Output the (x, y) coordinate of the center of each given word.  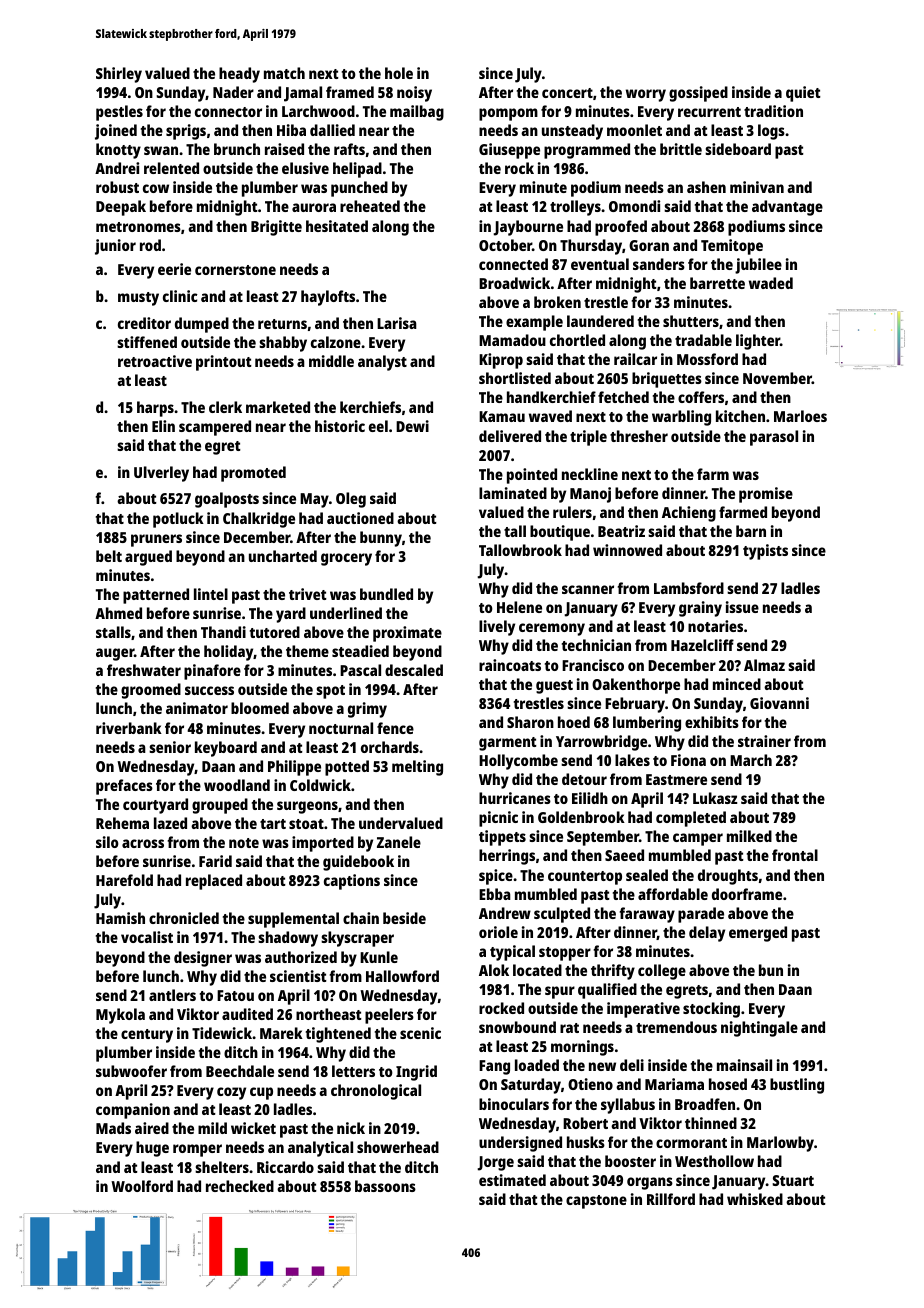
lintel (211, 594)
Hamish (120, 918)
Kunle (379, 957)
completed (691, 819)
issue (742, 607)
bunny (381, 539)
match (284, 73)
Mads (113, 1128)
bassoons (385, 1186)
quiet (803, 94)
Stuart (793, 1180)
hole (399, 73)
